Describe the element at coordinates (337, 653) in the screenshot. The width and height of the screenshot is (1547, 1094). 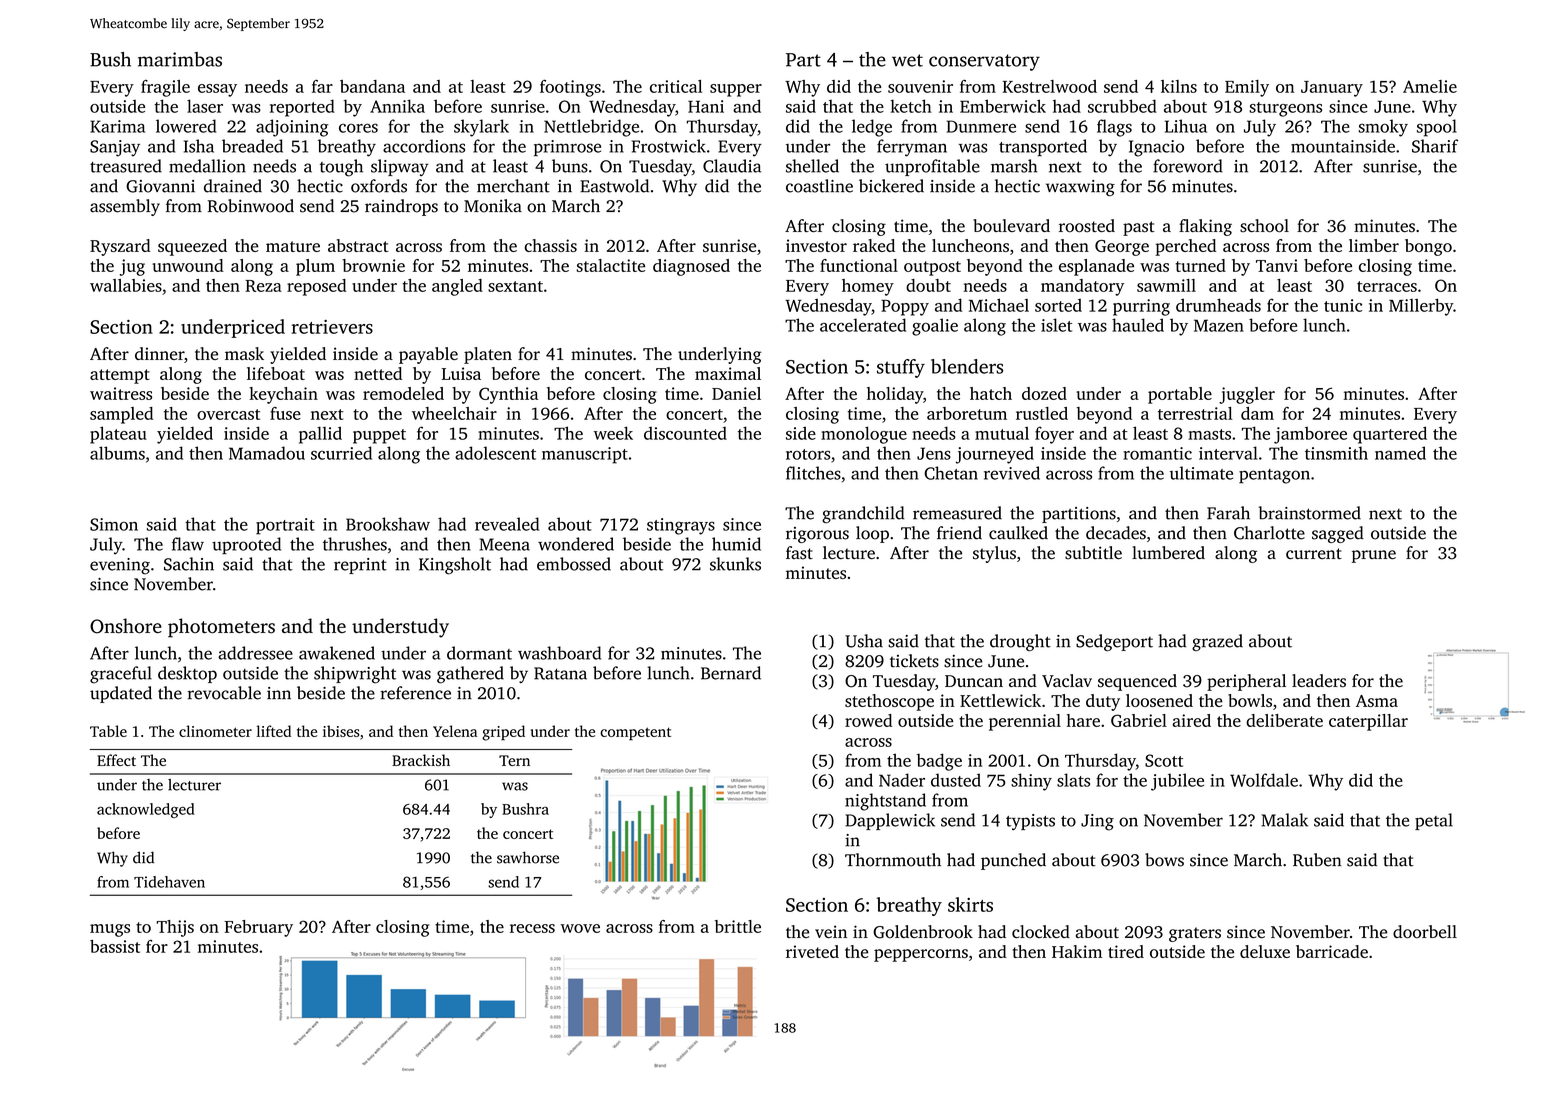
I see `awakened` at that location.
